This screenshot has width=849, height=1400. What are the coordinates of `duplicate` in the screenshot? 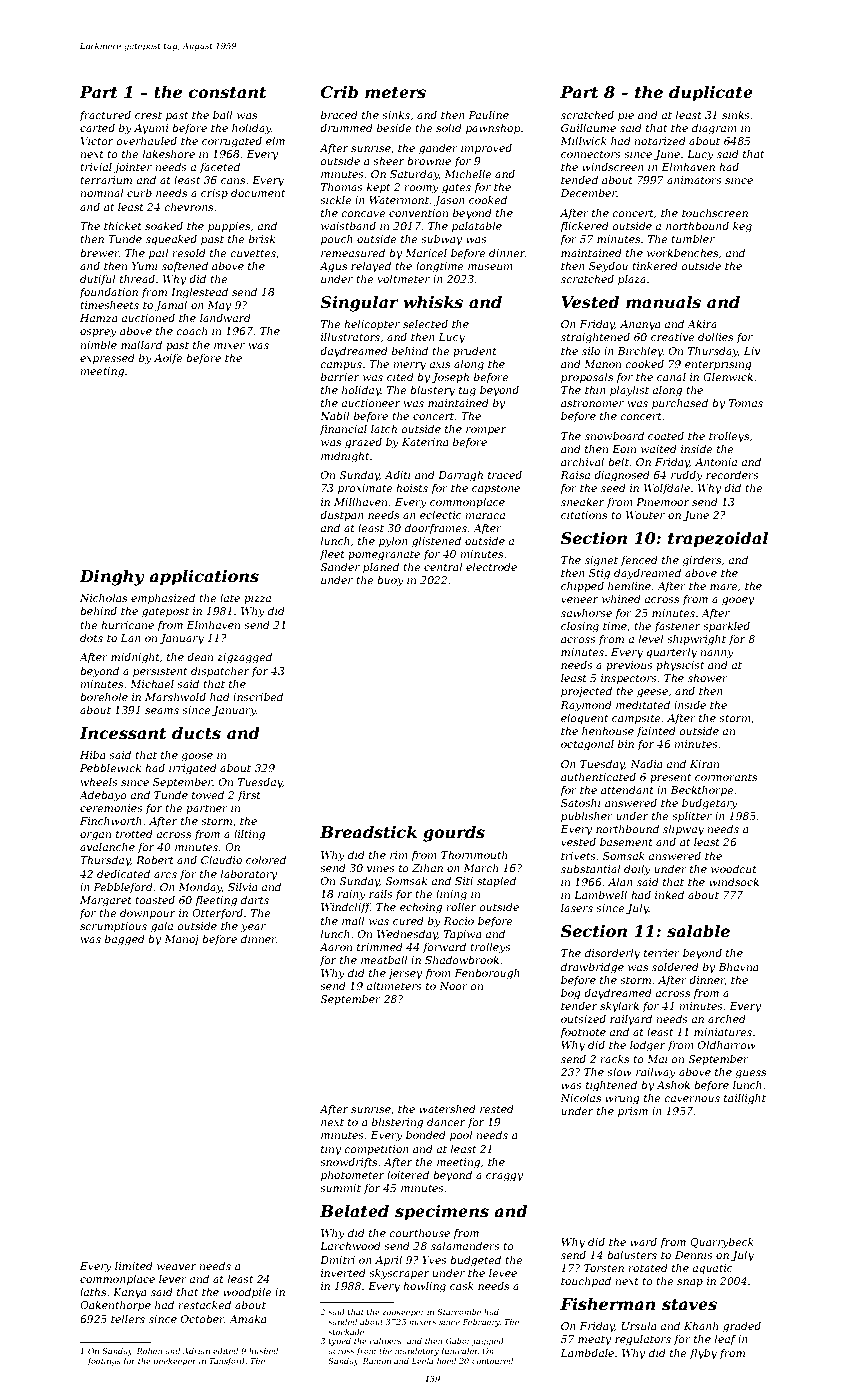 It's located at (711, 94).
